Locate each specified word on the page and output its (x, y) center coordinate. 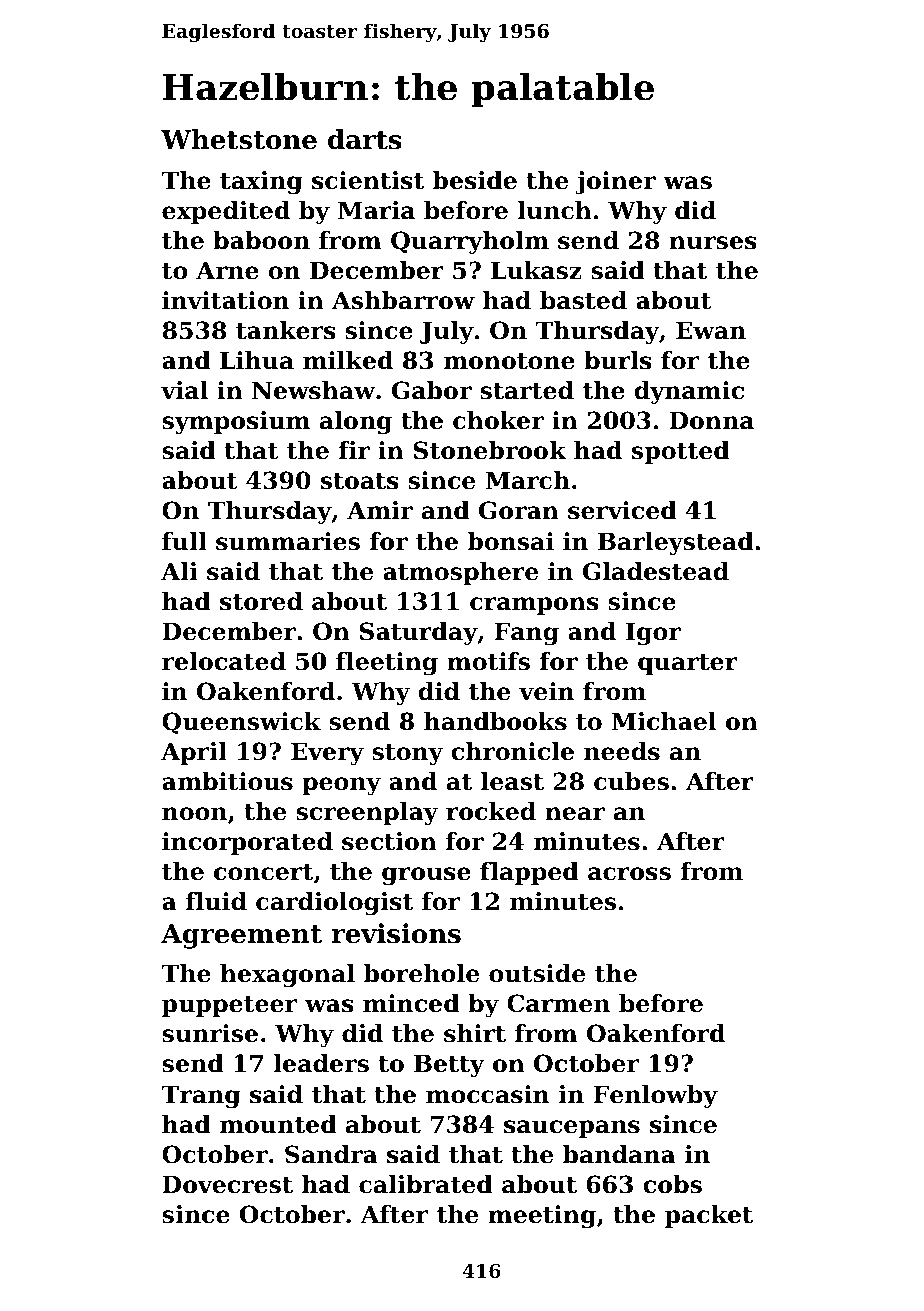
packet (709, 1216)
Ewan (711, 330)
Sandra (331, 1154)
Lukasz (536, 270)
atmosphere (460, 573)
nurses (713, 243)
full (184, 541)
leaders (321, 1063)
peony (341, 786)
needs (622, 751)
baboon (261, 240)
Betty (449, 1065)
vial (184, 390)
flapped (529, 873)
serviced (622, 510)
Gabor (432, 390)
